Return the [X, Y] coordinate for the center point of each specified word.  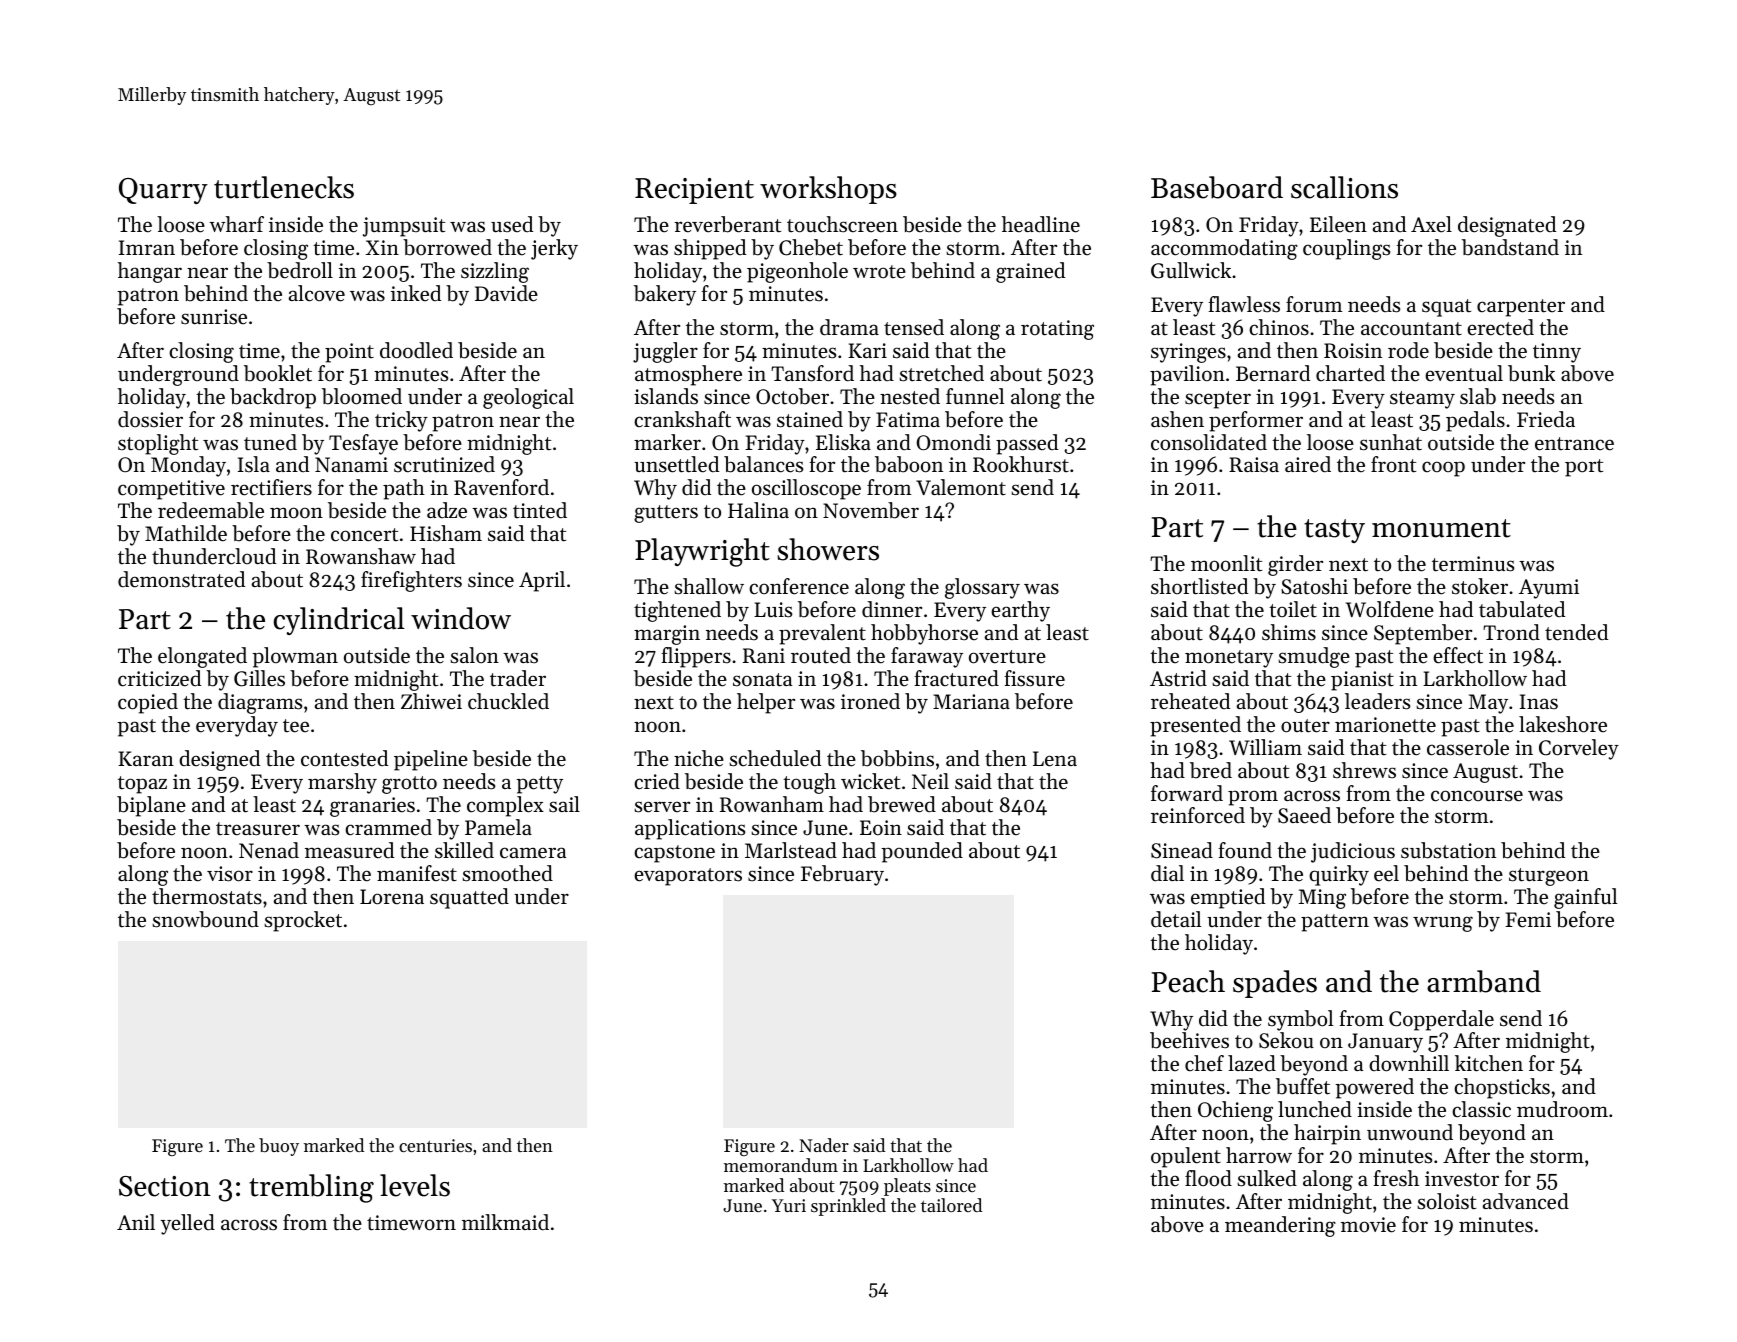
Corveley [1579, 749]
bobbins [897, 758]
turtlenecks [284, 187]
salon [474, 655]
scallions [1344, 187]
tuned [270, 442]
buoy [279, 1147]
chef [1204, 1063]
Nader [824, 1145]
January [1385, 1043]
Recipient [694, 191]
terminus [1473, 564]
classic [1481, 1109]
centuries [435, 1145]
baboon [909, 464]
